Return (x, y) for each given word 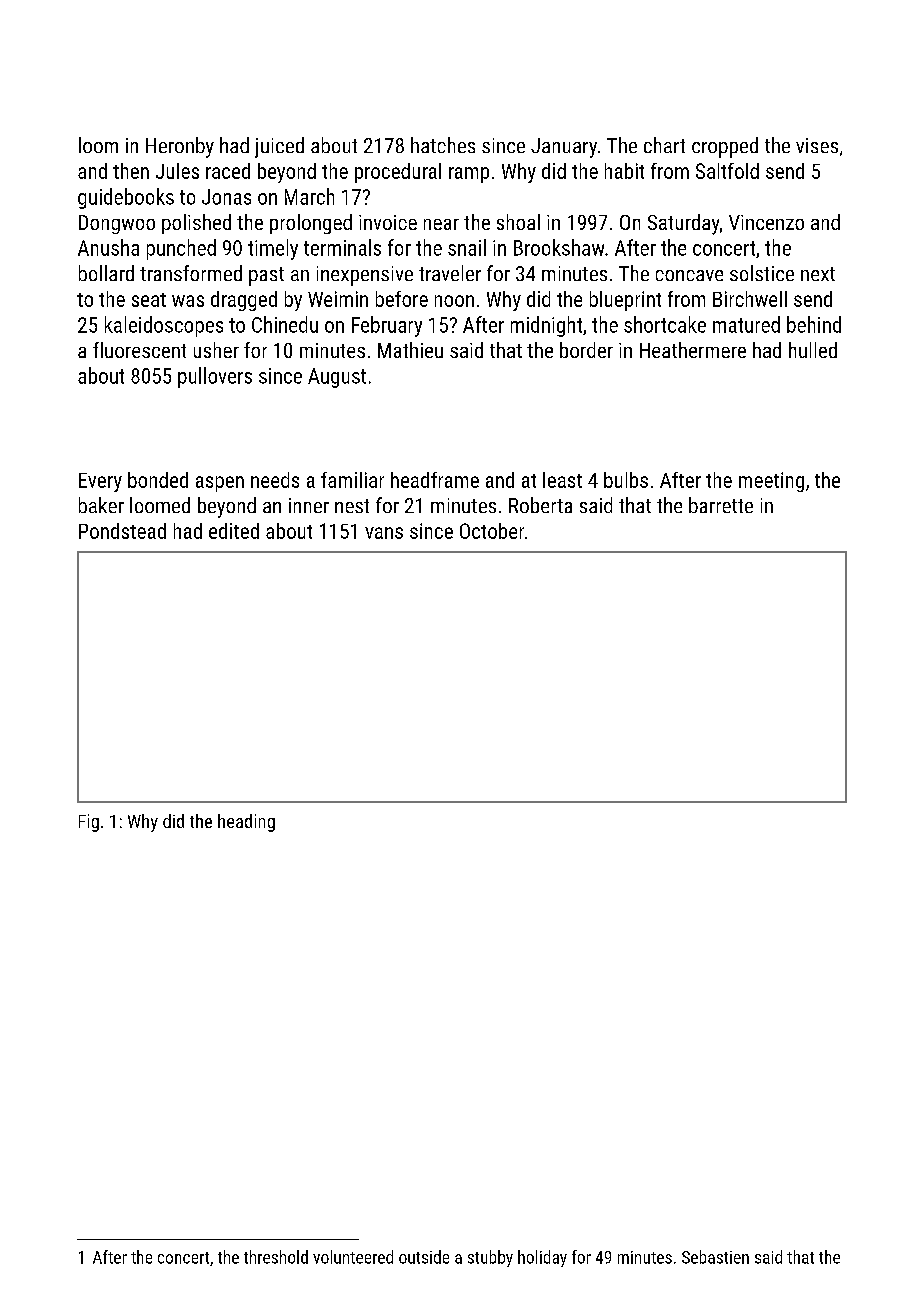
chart (664, 145)
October (492, 531)
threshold (276, 1257)
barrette (721, 505)
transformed (191, 273)
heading (246, 823)
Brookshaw (559, 247)
